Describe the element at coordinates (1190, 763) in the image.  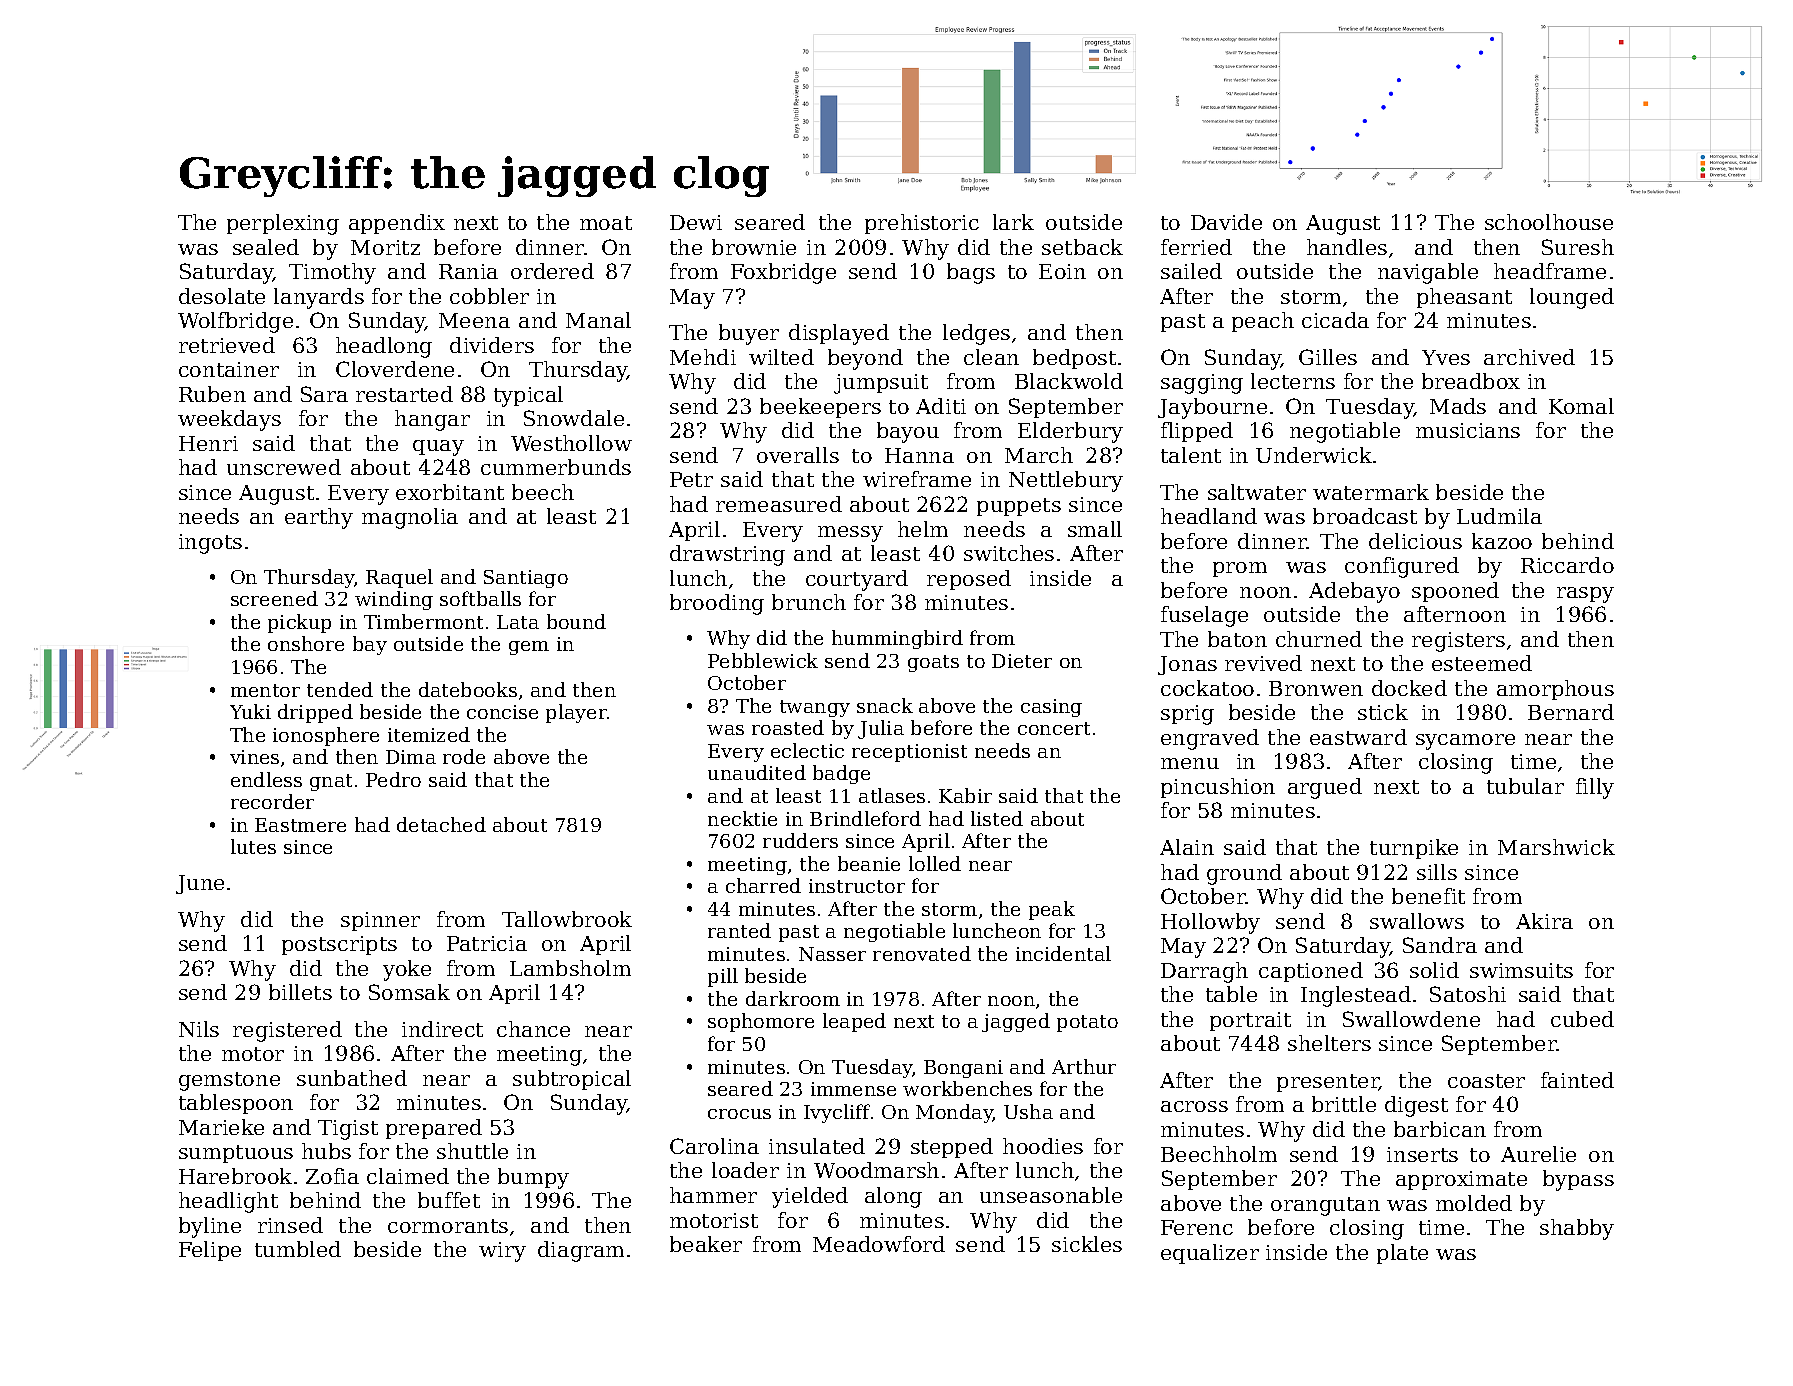
I see `menu` at that location.
